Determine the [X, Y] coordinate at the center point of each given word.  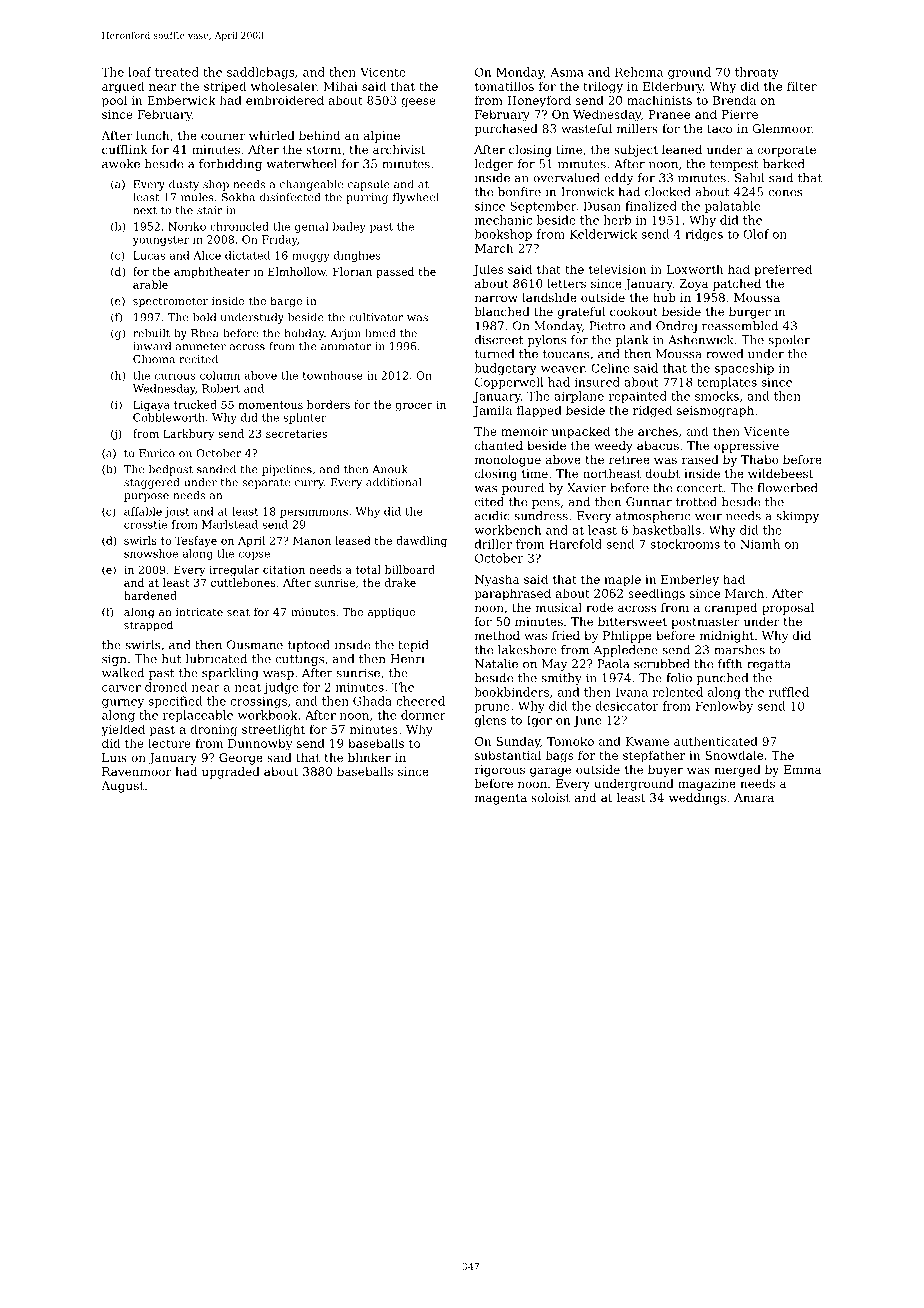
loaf [140, 72]
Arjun [345, 334]
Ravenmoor [137, 771]
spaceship [744, 369]
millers [637, 128]
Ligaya [151, 405]
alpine [382, 137]
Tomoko [570, 741]
